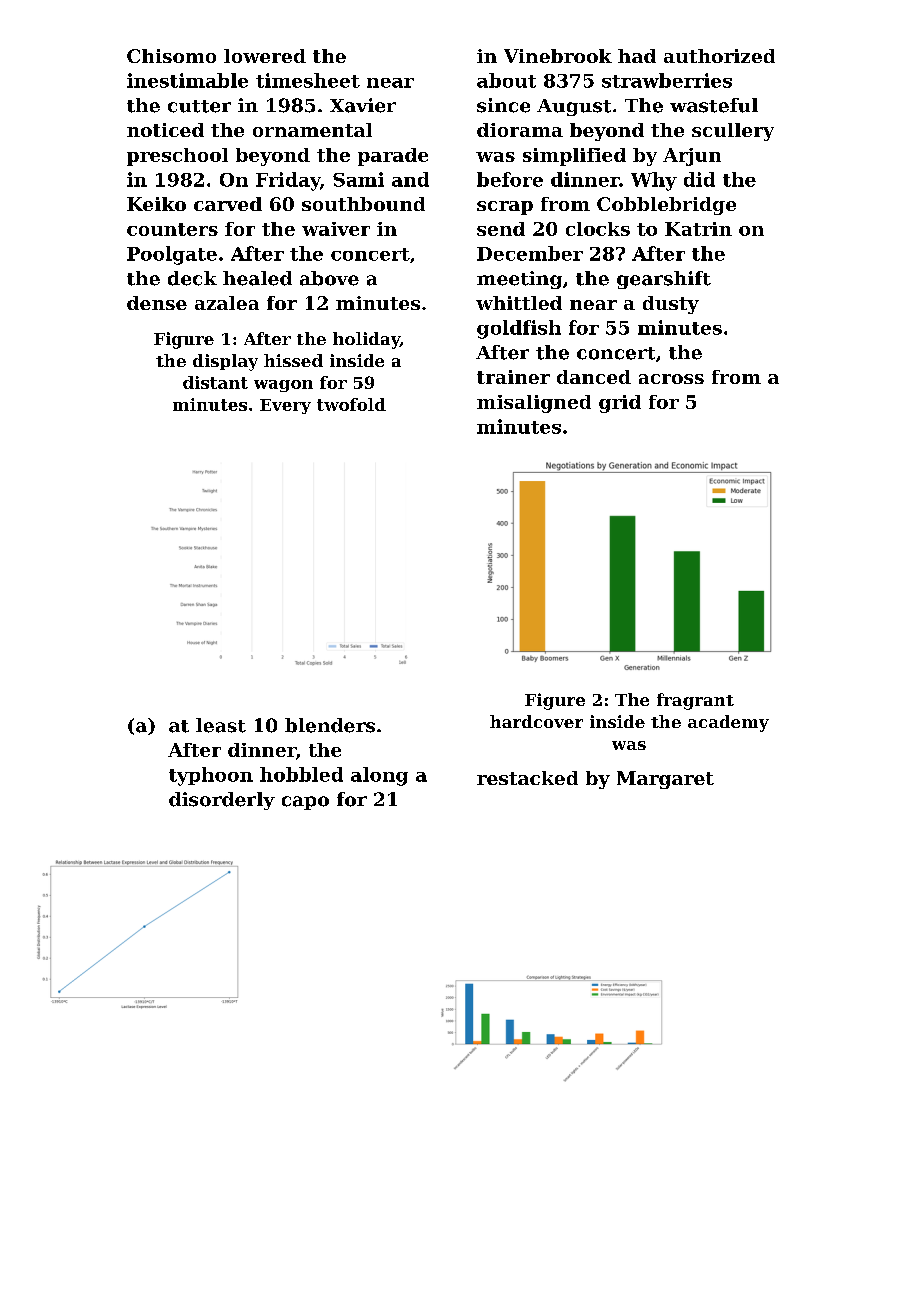 The image size is (908, 1316). I want to click on about, so click(506, 80).
